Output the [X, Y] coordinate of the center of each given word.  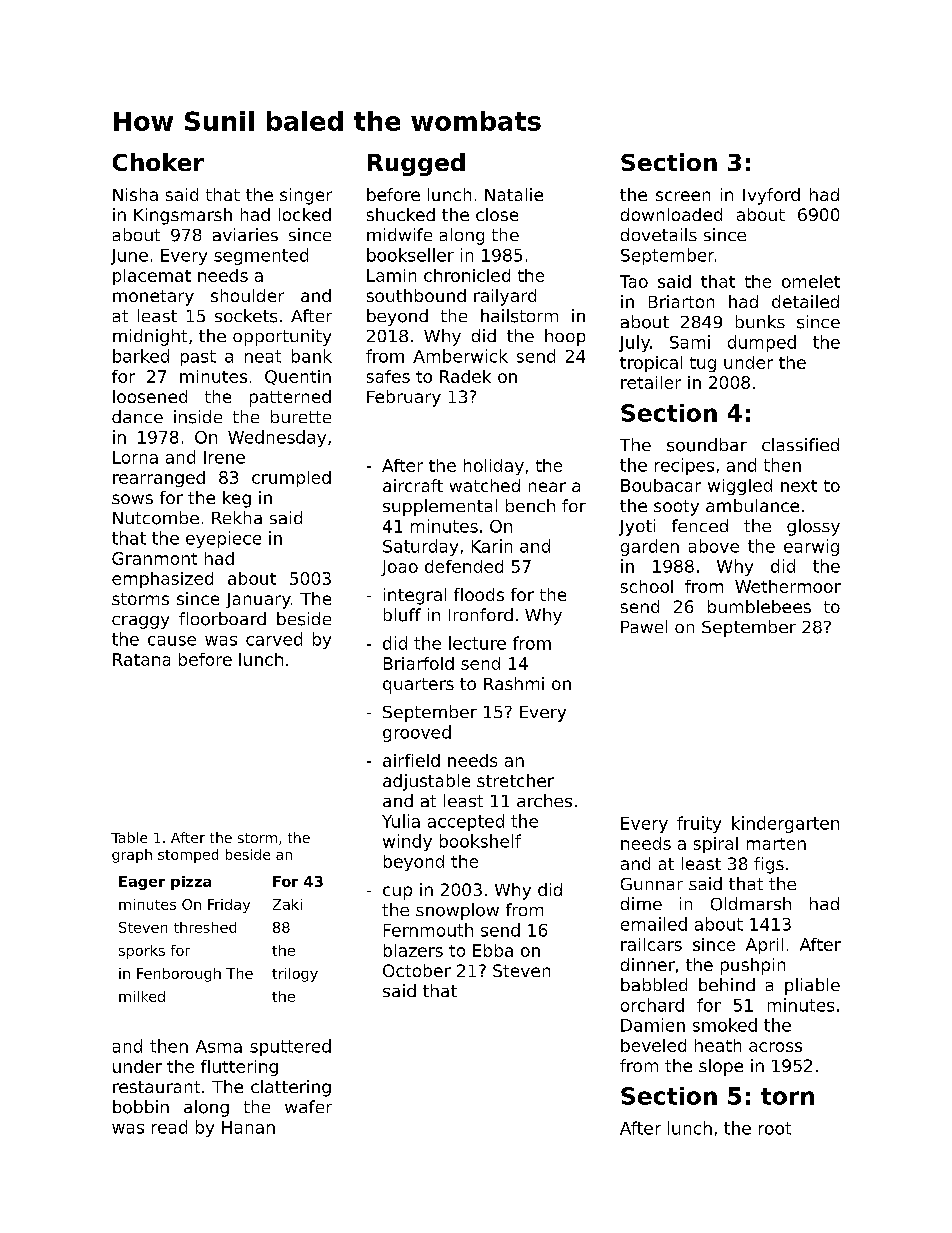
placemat [152, 277]
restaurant [156, 1087]
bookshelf [480, 841]
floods [479, 594]
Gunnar [652, 884]
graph [132, 856]
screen [683, 196]
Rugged [416, 164]
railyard [505, 297]
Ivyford [771, 196]
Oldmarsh [751, 904]
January [258, 601]
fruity [699, 824]
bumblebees [759, 606]
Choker [158, 162]
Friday [229, 906]
